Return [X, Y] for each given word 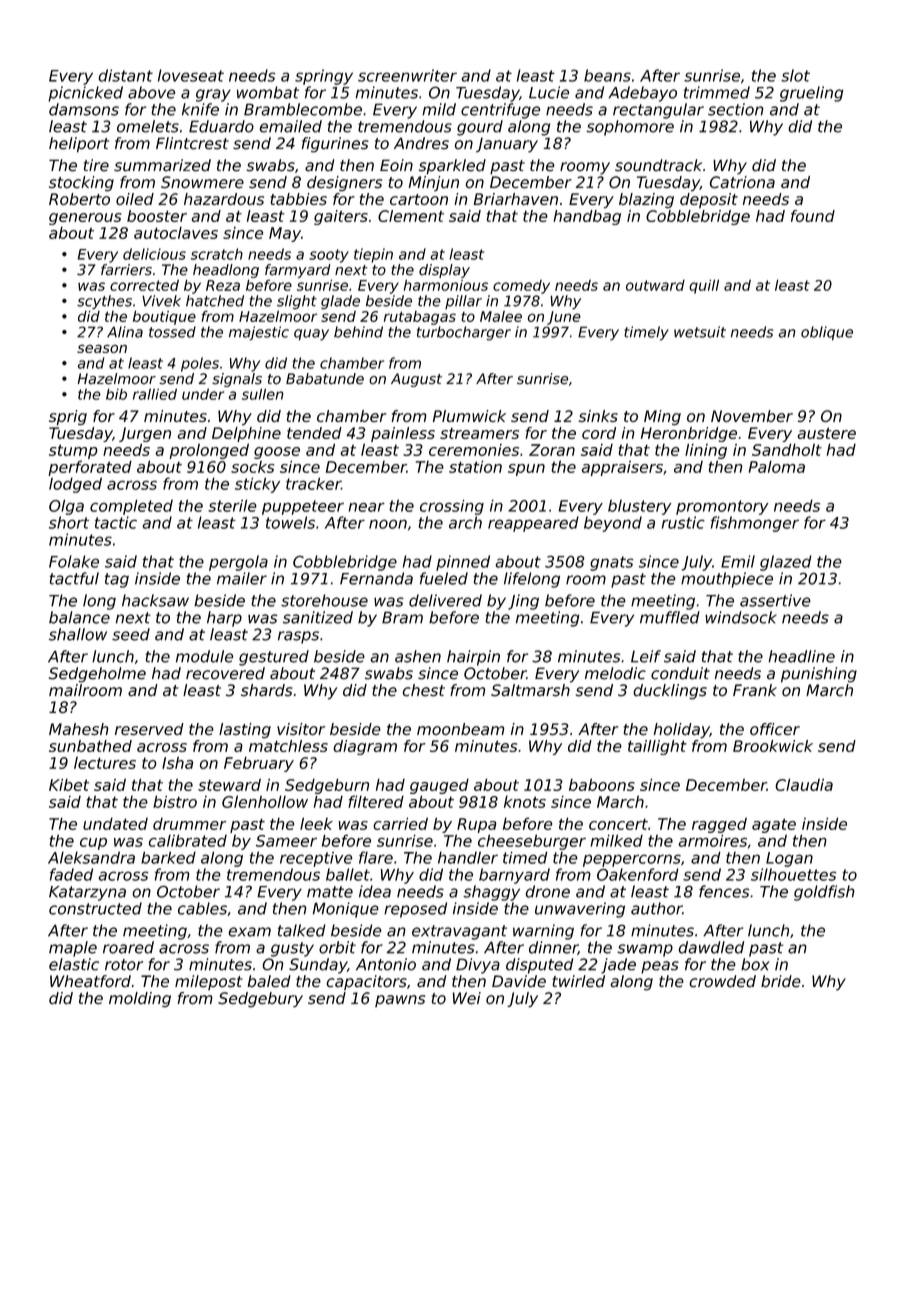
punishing [819, 675]
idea [375, 891]
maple [73, 949]
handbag [587, 217]
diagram [365, 747]
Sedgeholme [97, 675]
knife [200, 109]
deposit [709, 200]
